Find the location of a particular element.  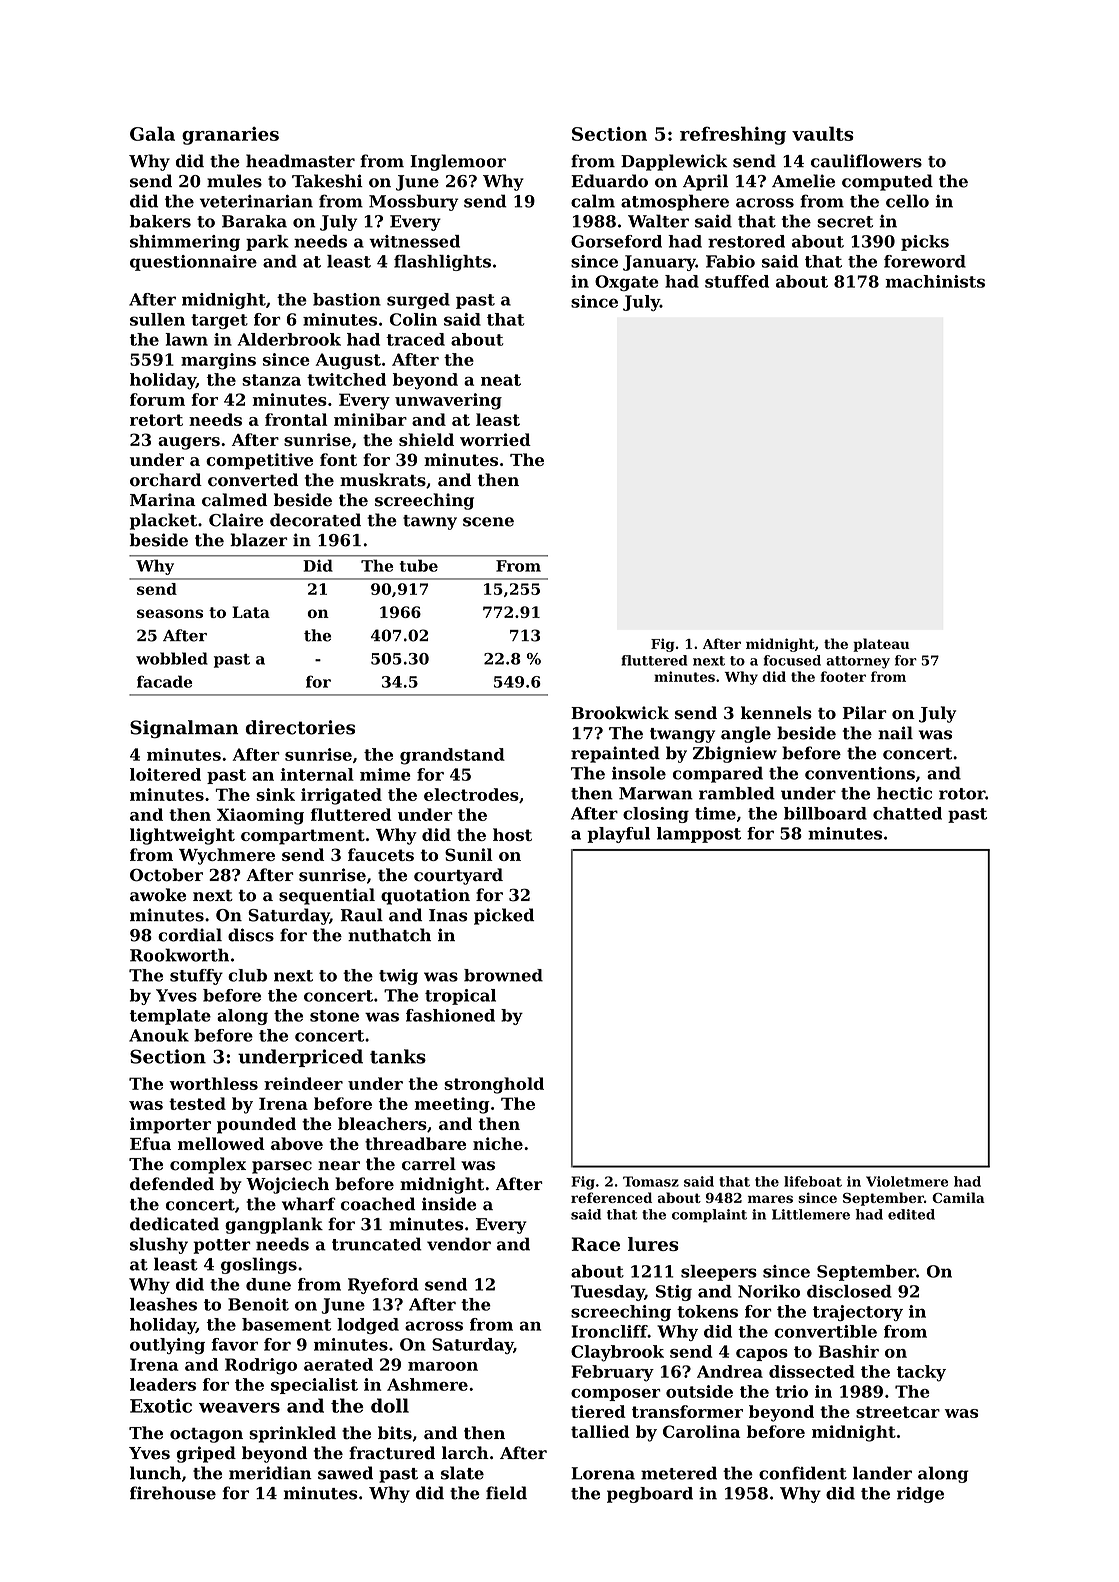

firehouse is located at coordinates (173, 1493).
